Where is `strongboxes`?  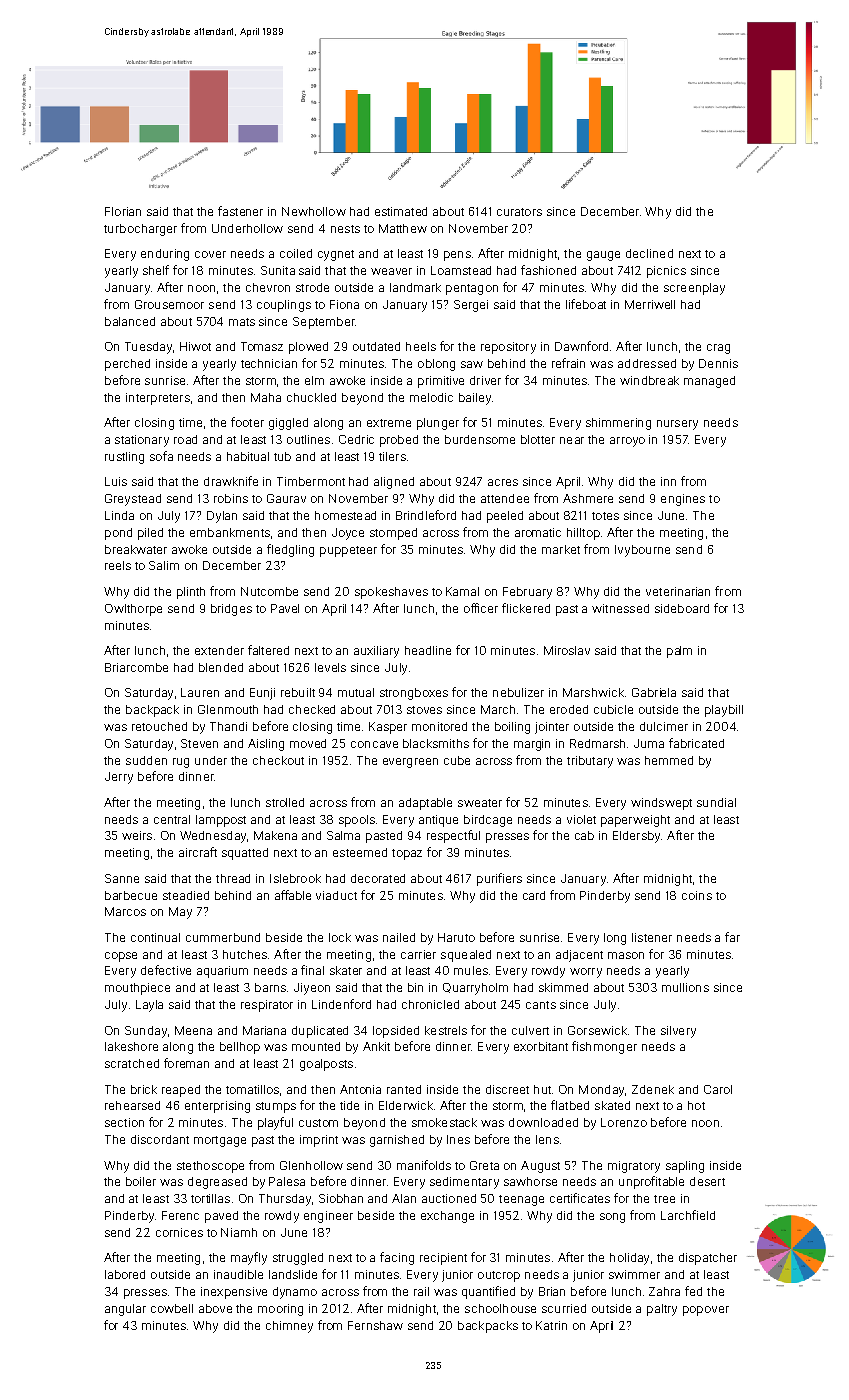 strongboxes is located at coordinates (414, 694).
